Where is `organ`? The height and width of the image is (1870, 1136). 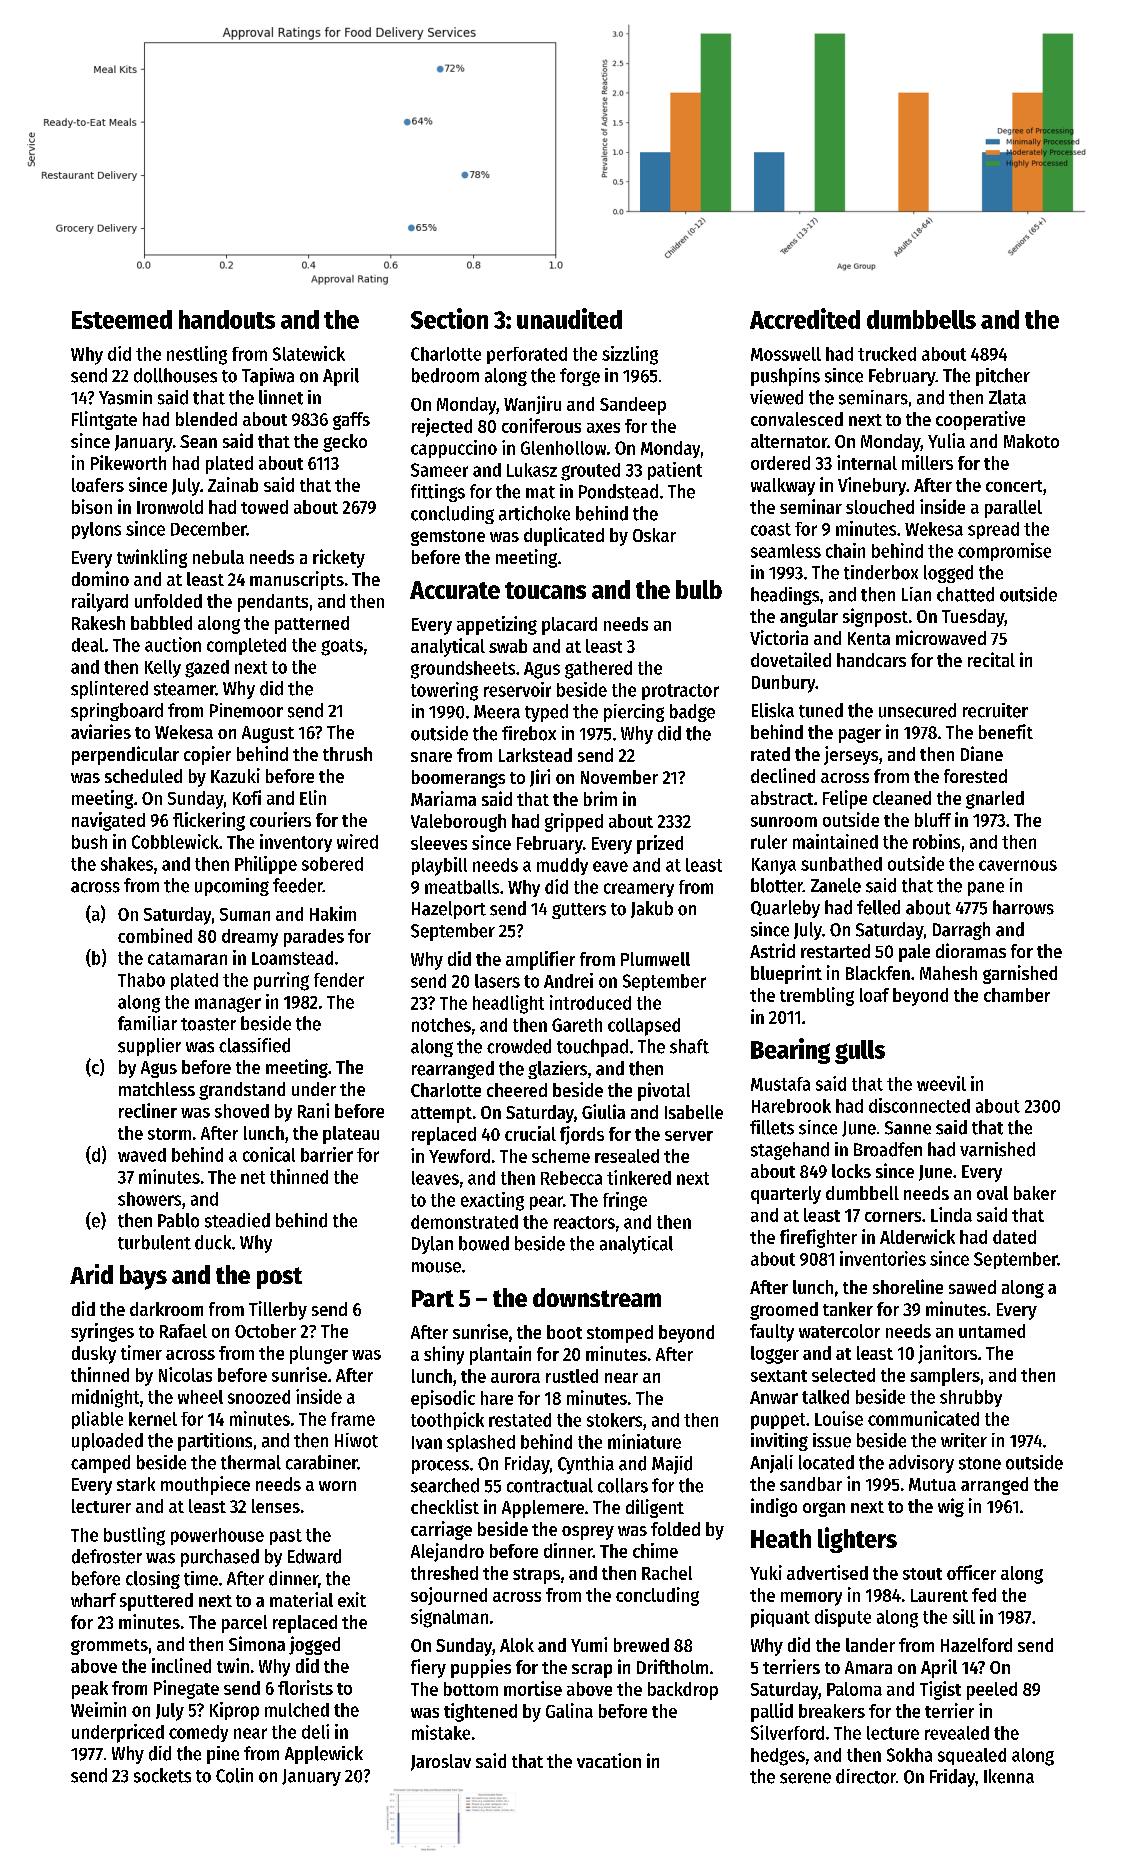 organ is located at coordinates (824, 1509).
